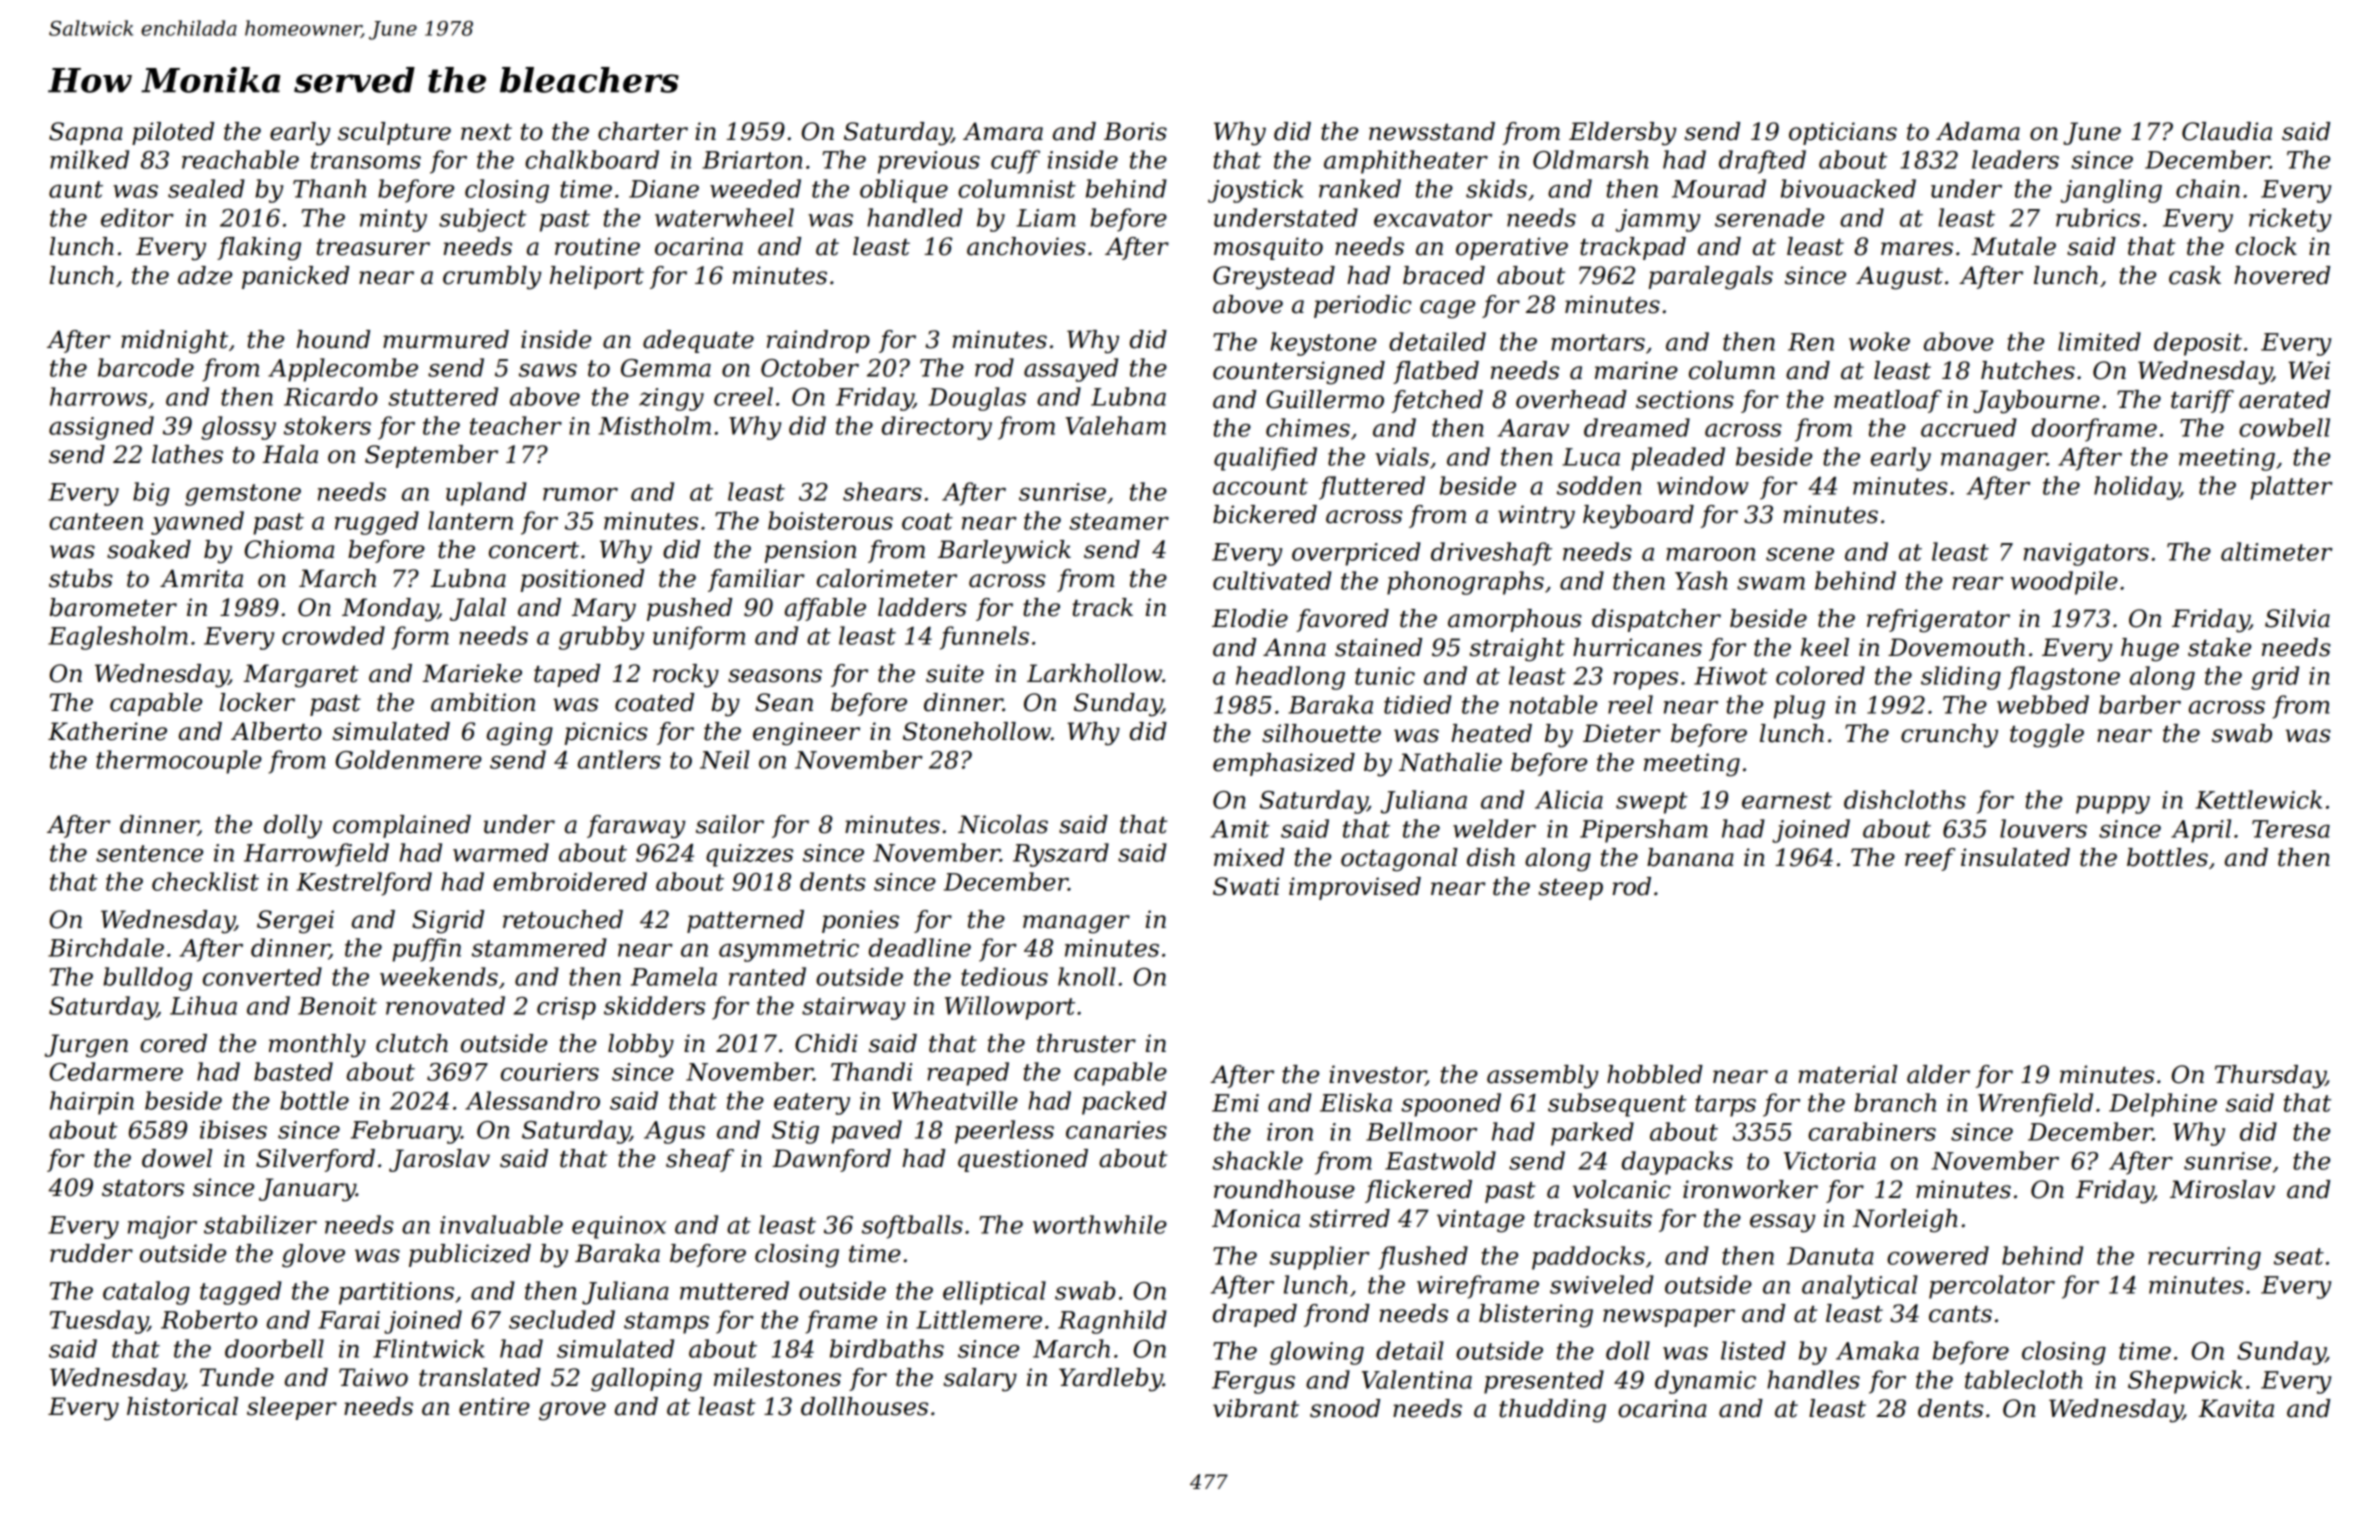  I want to click on newsstand, so click(1432, 131).
